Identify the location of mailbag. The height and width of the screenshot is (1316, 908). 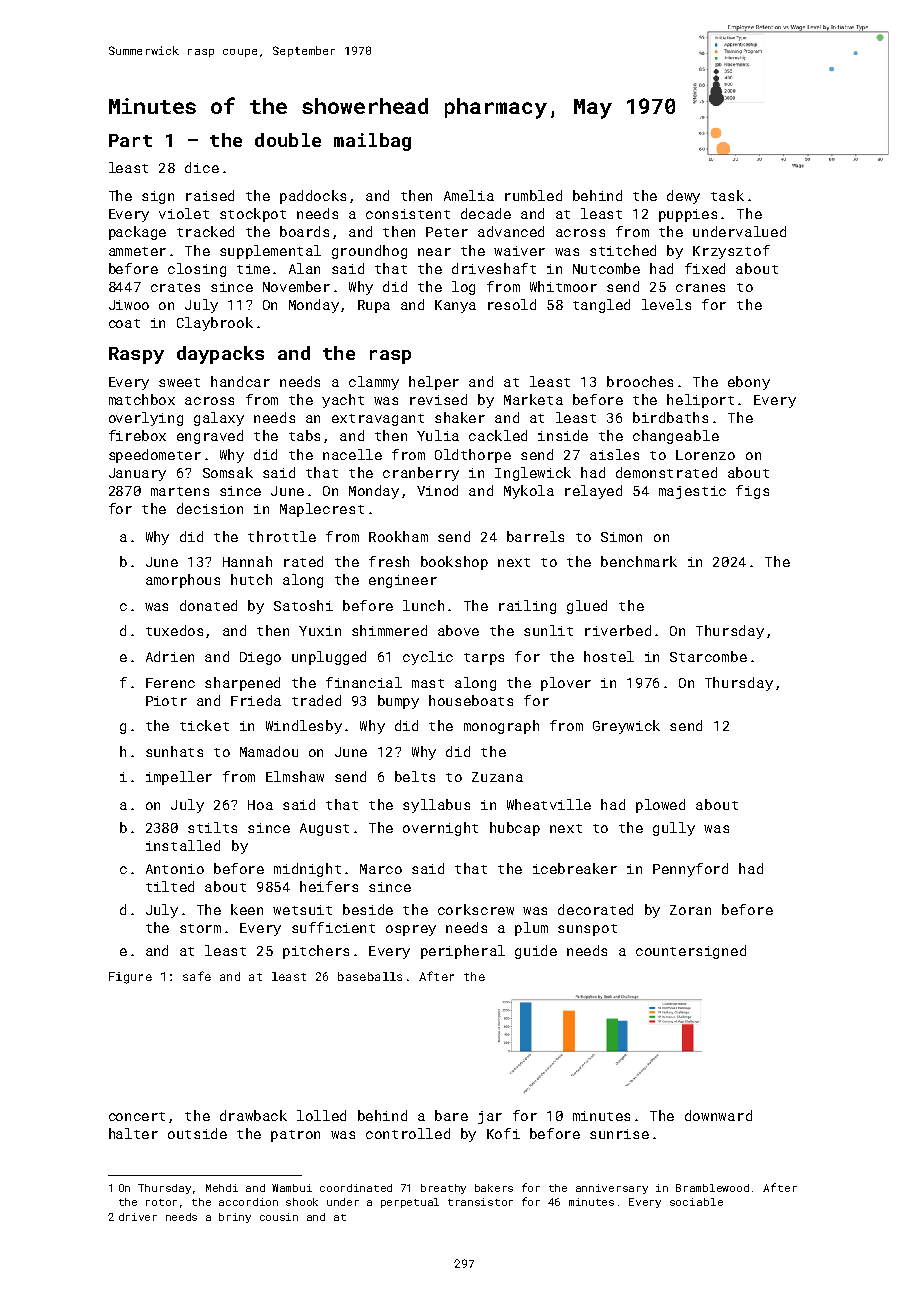
(372, 142).
